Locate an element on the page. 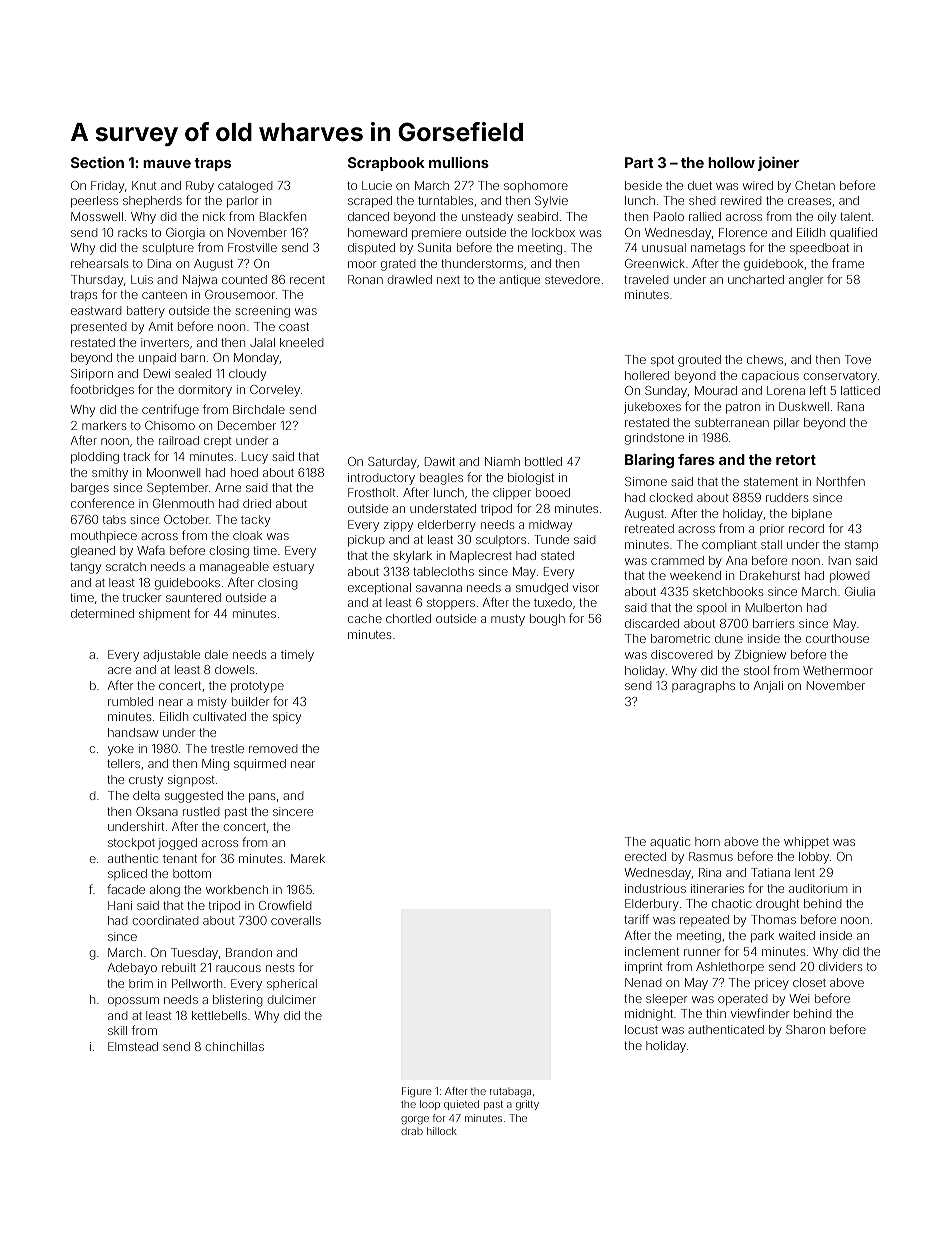 The height and width of the image is (1233, 952). hollow is located at coordinates (731, 162).
